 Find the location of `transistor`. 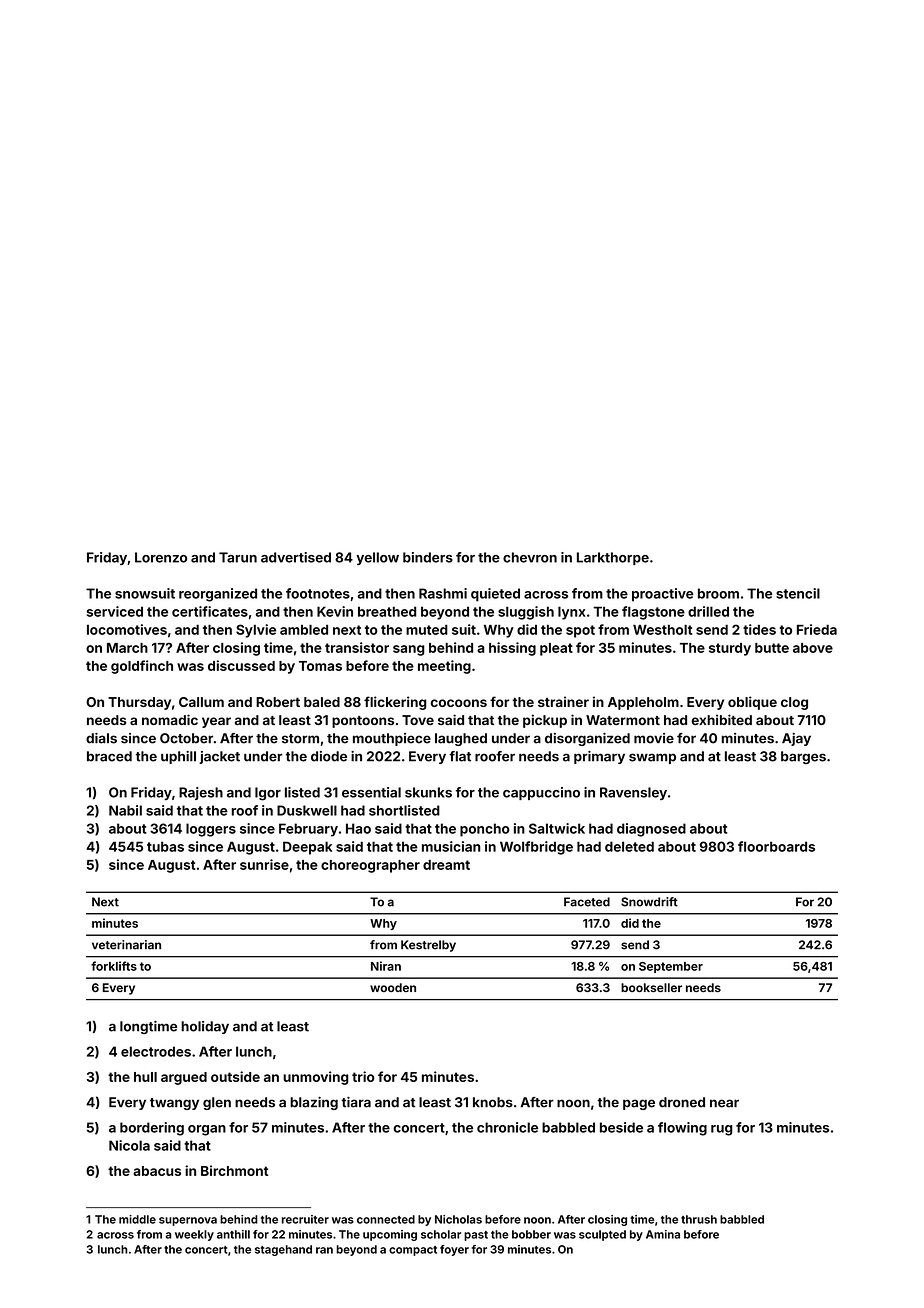

transistor is located at coordinates (357, 647).
